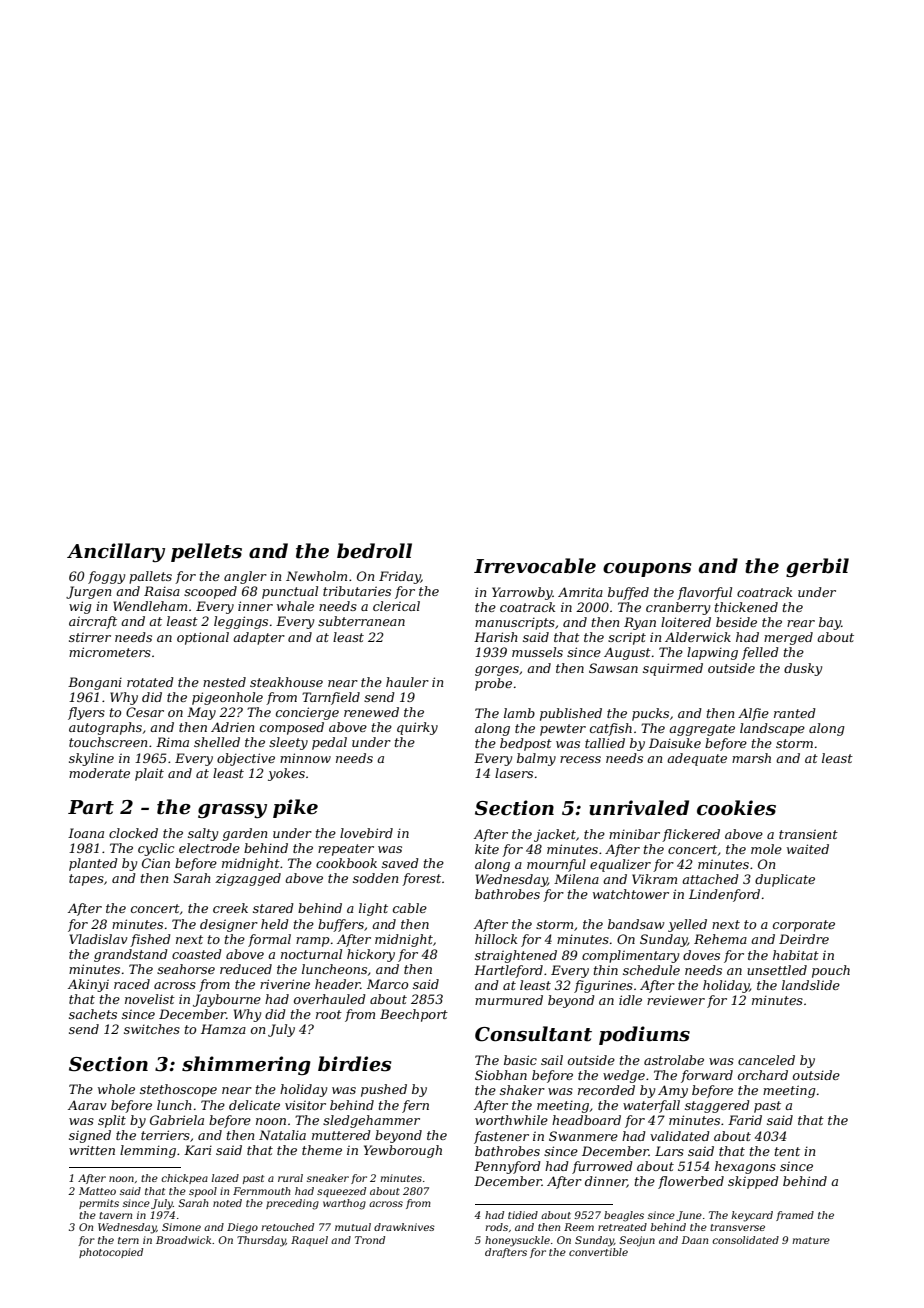 The width and height of the screenshot is (924, 1308). What do you see at coordinates (197, 954) in the screenshot?
I see `coasted` at bounding box center [197, 954].
